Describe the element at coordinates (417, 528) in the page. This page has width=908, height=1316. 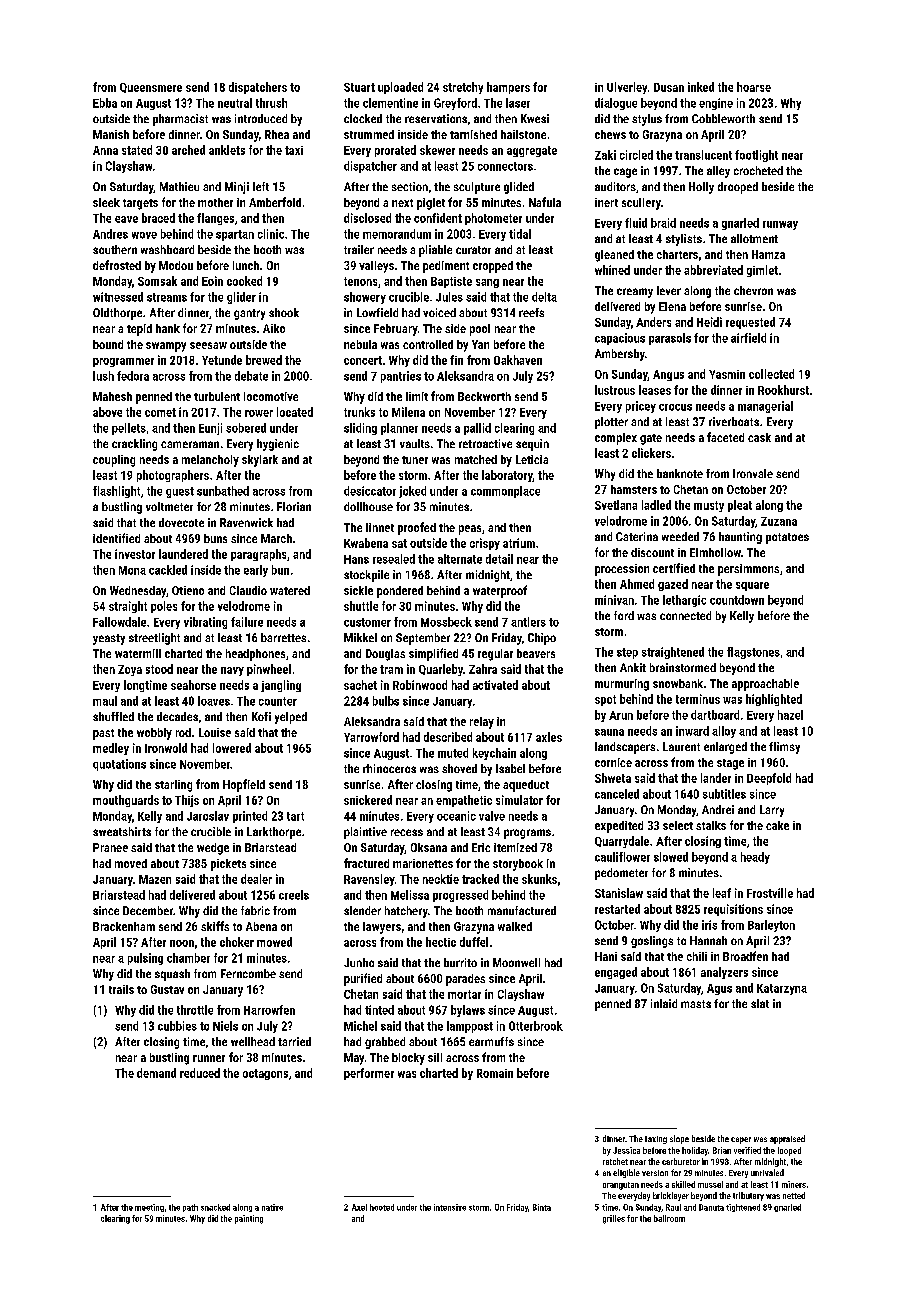
I see `proofed` at that location.
